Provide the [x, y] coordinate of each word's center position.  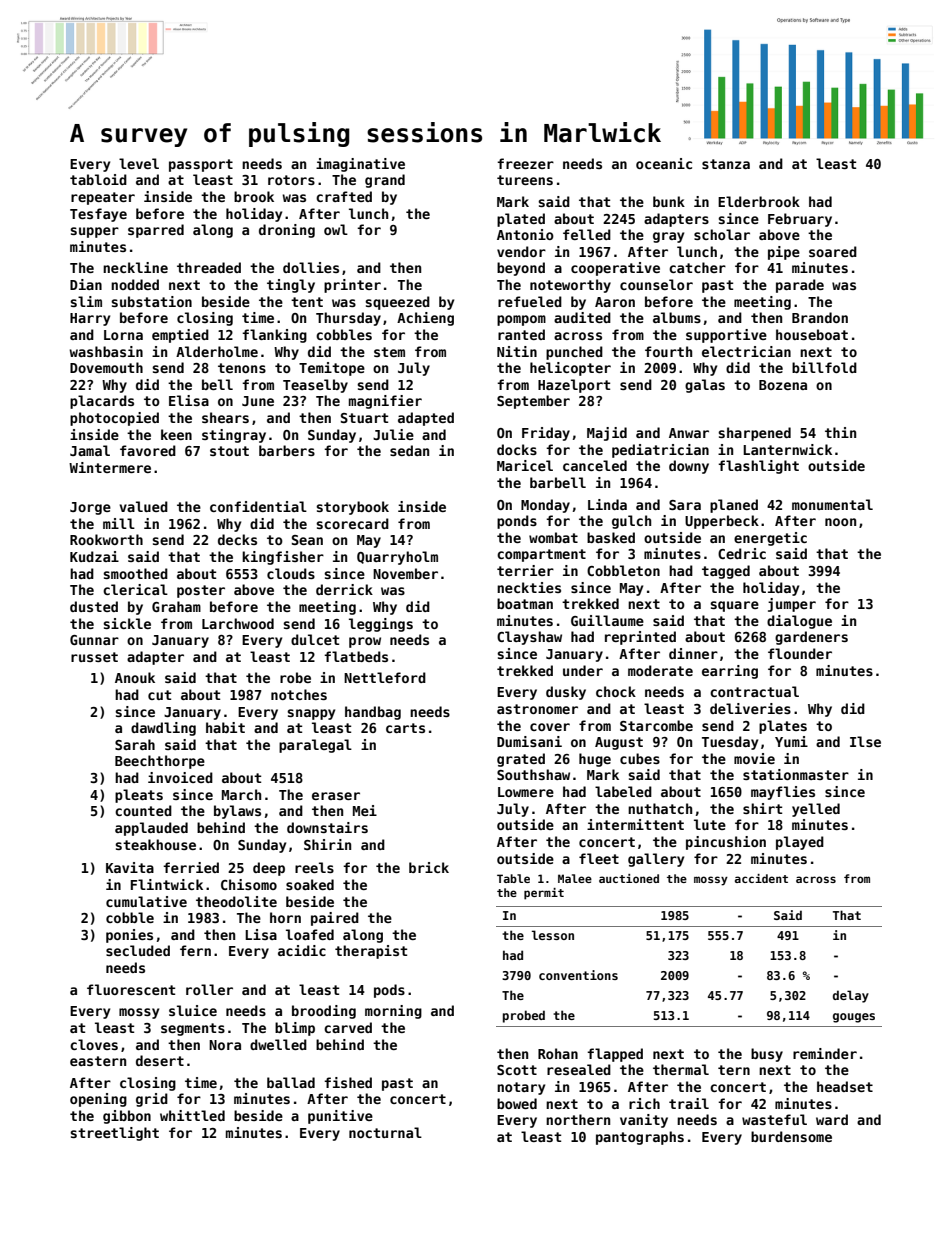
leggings [381, 625]
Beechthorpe [160, 762]
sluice [193, 1010]
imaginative [360, 165]
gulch [631, 522]
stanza [726, 164]
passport [201, 165]
